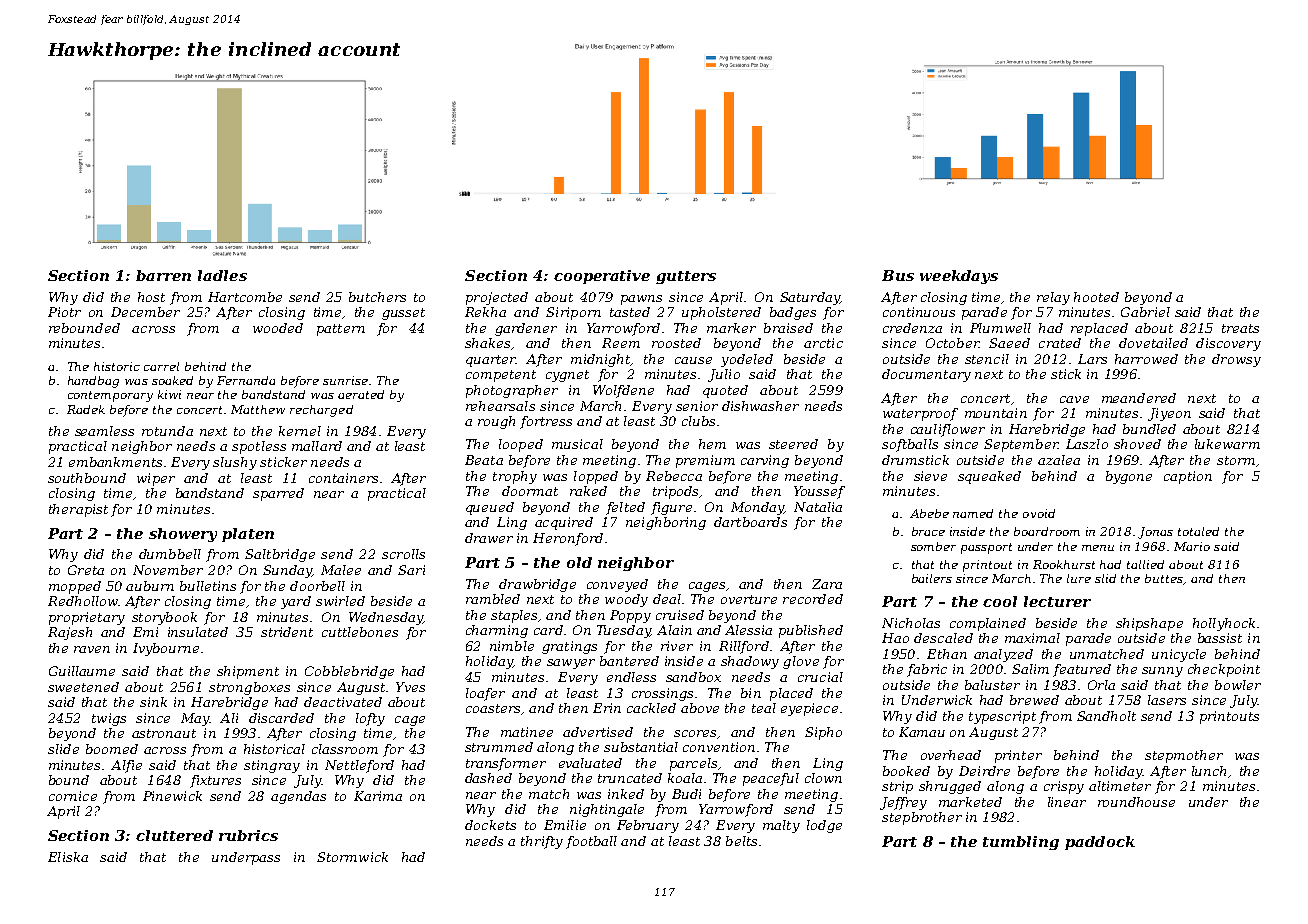 The width and height of the screenshot is (1308, 924). Describe the element at coordinates (222, 275) in the screenshot. I see `ladles` at that location.
